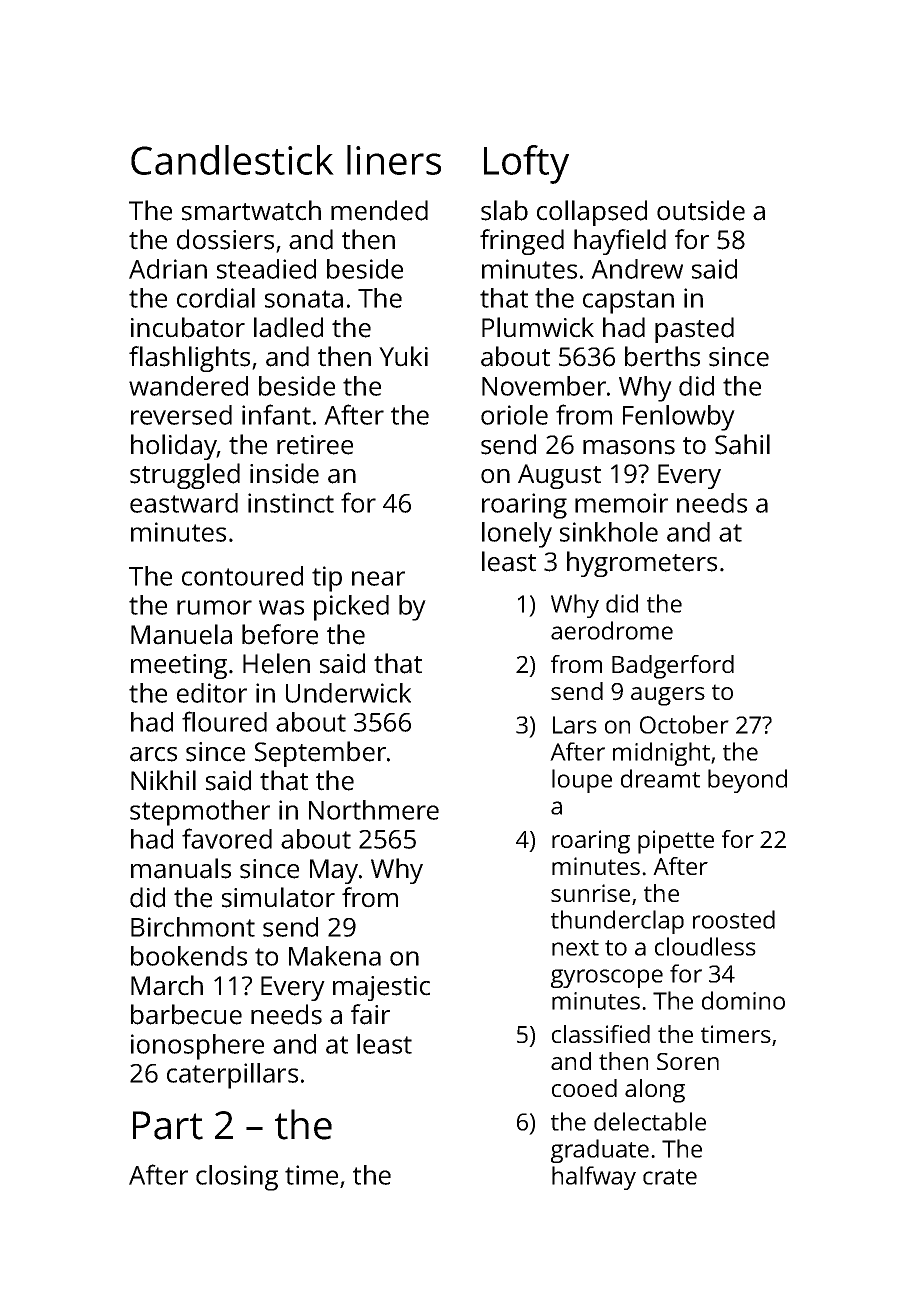 The width and height of the document is (924, 1311). What do you see at coordinates (688, 1061) in the document?
I see `Soren` at bounding box center [688, 1061].
